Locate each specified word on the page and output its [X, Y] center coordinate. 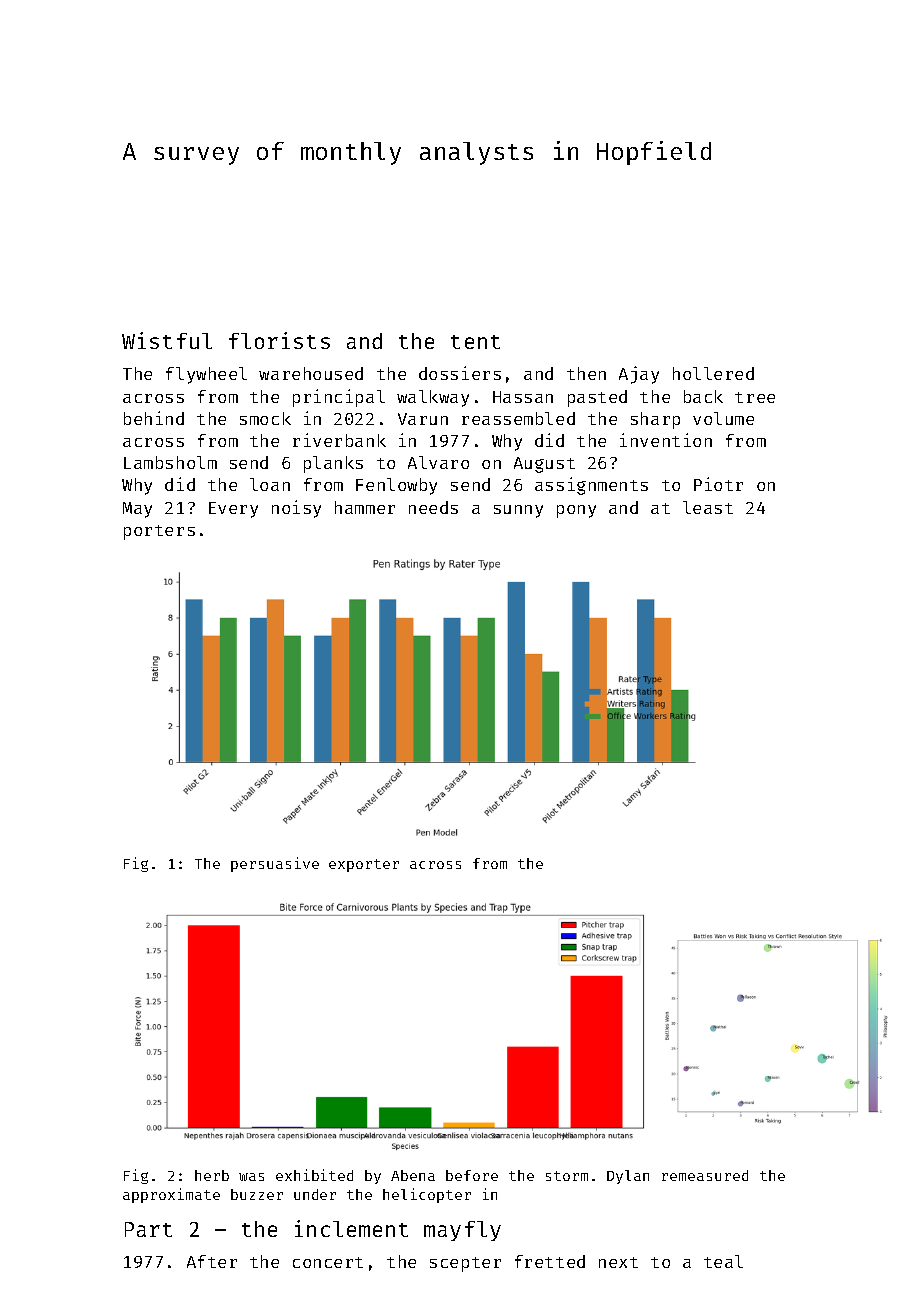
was [251, 1177]
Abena [413, 1175]
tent [475, 342]
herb [212, 1175]
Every [233, 510]
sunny [518, 511]
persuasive [275, 864]
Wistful [167, 340]
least [708, 507]
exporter [364, 865]
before [472, 1175]
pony [576, 511]
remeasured [705, 1175]
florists [279, 340]
